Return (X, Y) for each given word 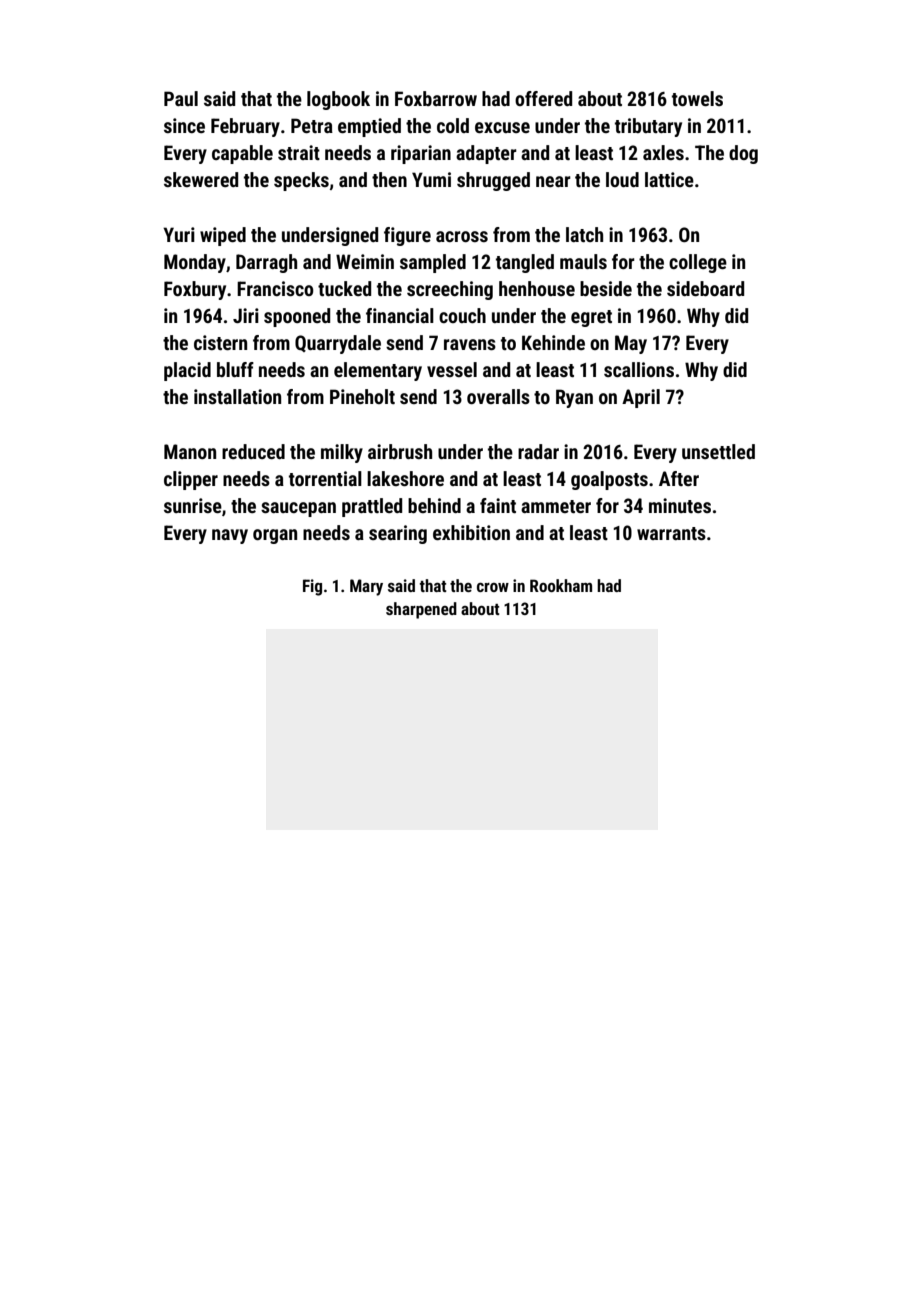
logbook (338, 100)
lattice (669, 179)
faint (498, 505)
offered (543, 98)
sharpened (421, 610)
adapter (486, 154)
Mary (366, 587)
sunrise (193, 505)
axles (663, 152)
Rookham (561, 585)
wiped (223, 236)
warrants (671, 533)
